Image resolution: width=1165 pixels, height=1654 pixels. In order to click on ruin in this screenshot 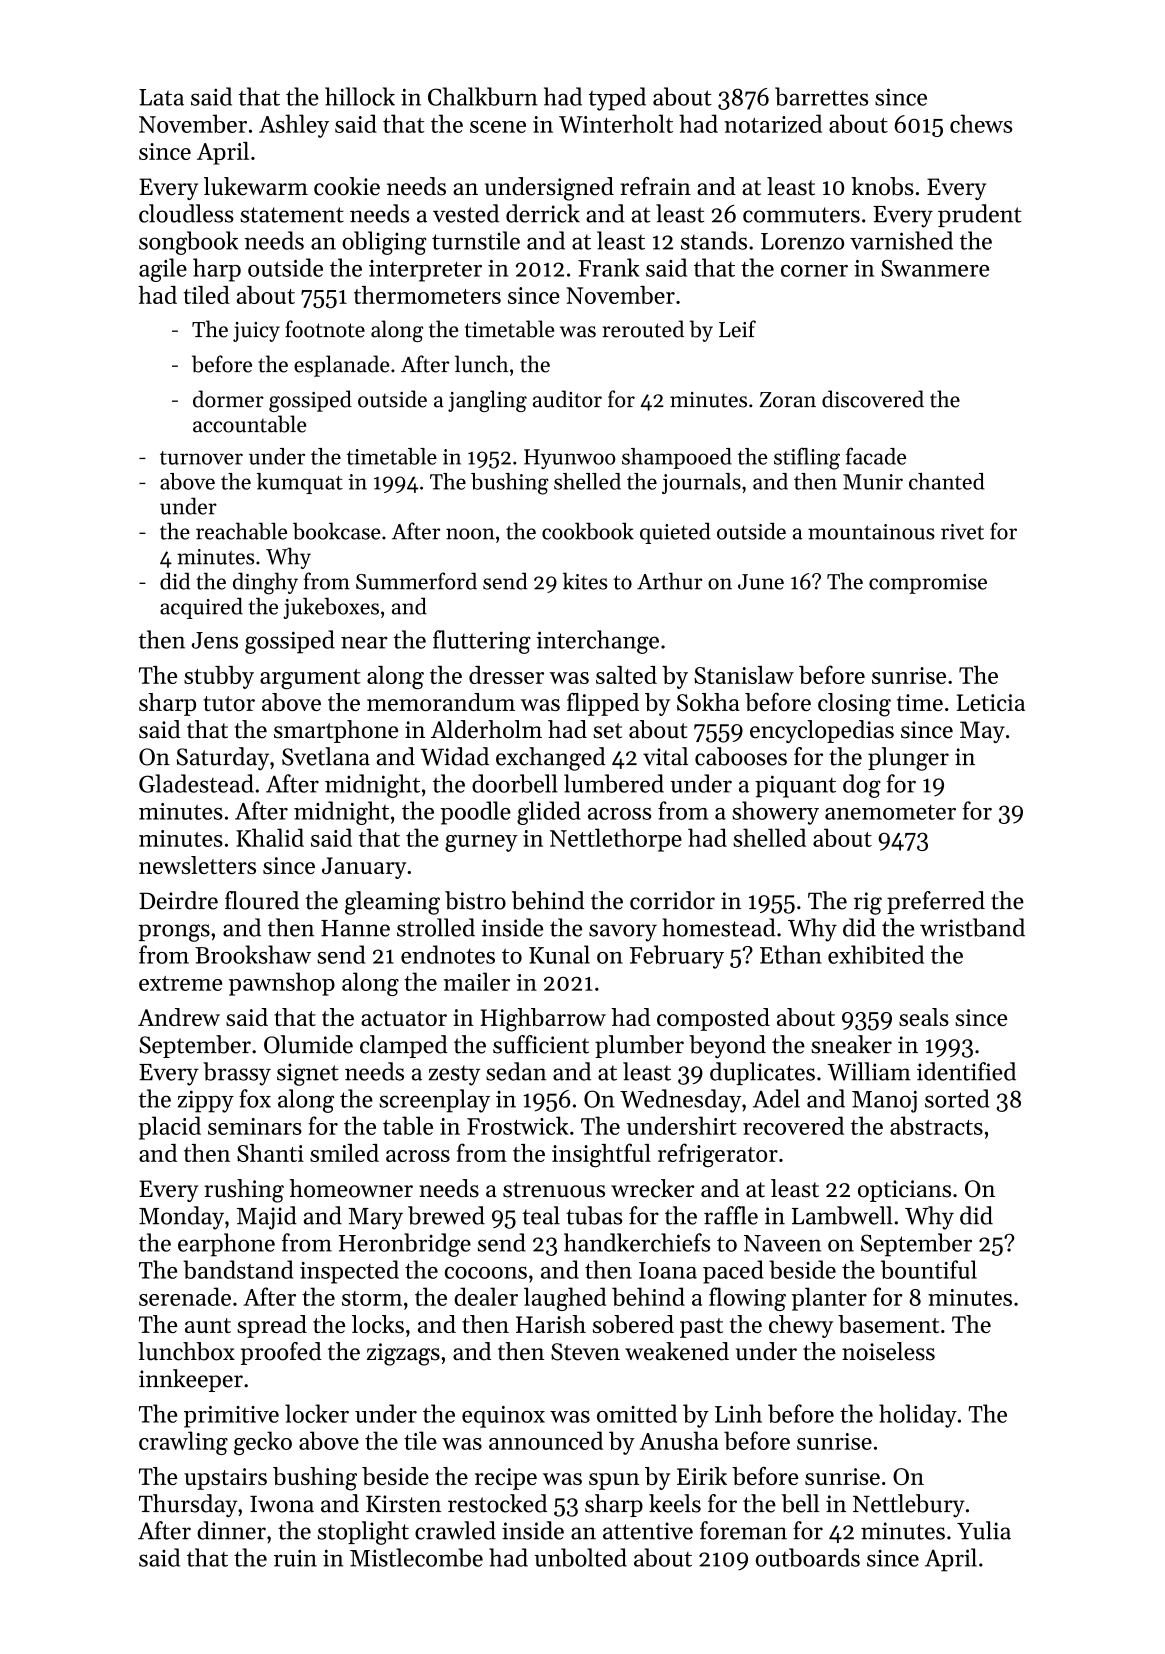, I will do `click(295, 1558)`.
